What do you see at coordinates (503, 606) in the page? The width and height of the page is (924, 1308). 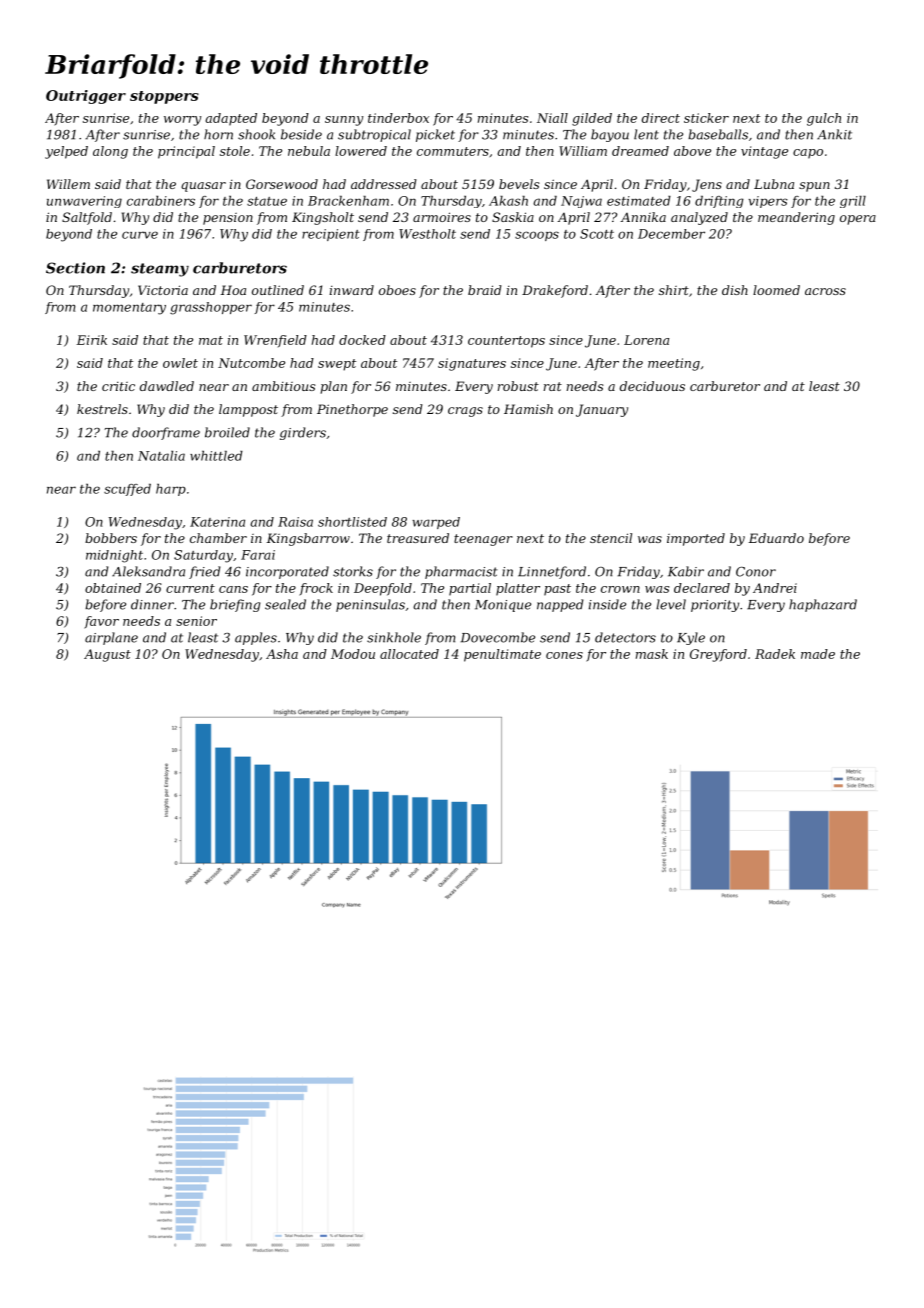 I see `Monique` at bounding box center [503, 606].
